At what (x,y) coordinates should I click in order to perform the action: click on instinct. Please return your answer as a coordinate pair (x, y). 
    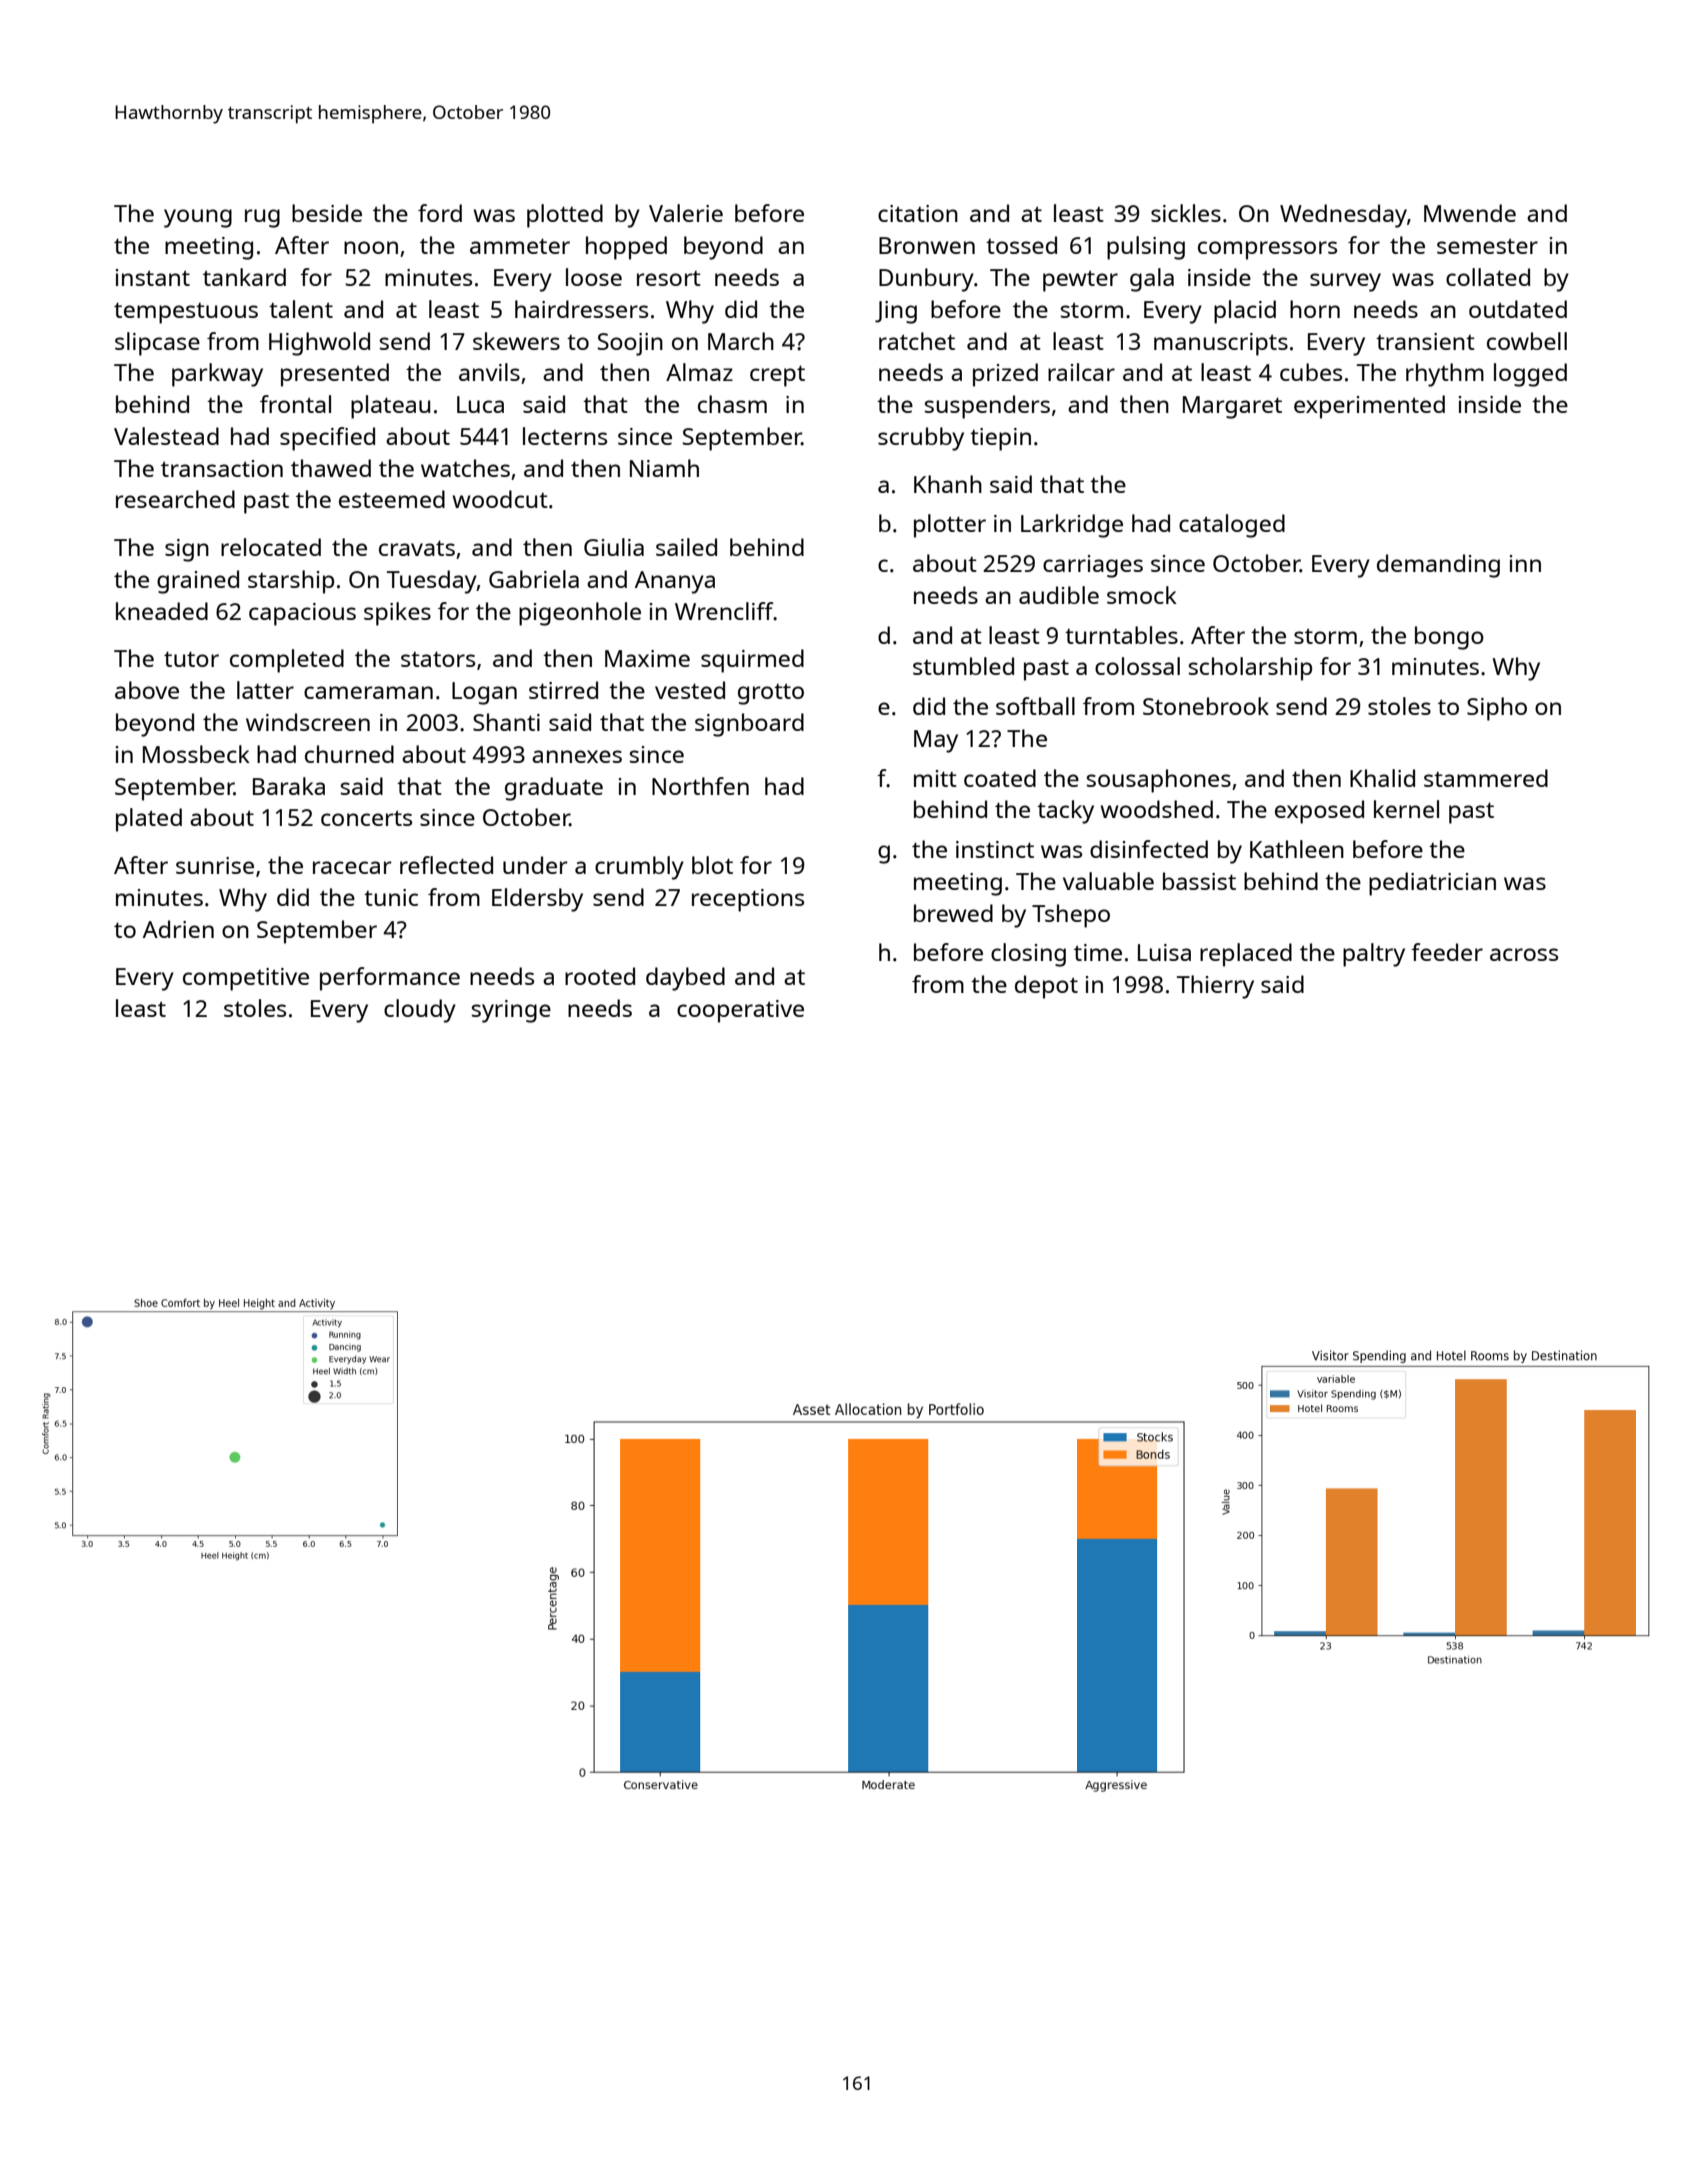
    Looking at the image, I should click on (995, 849).
